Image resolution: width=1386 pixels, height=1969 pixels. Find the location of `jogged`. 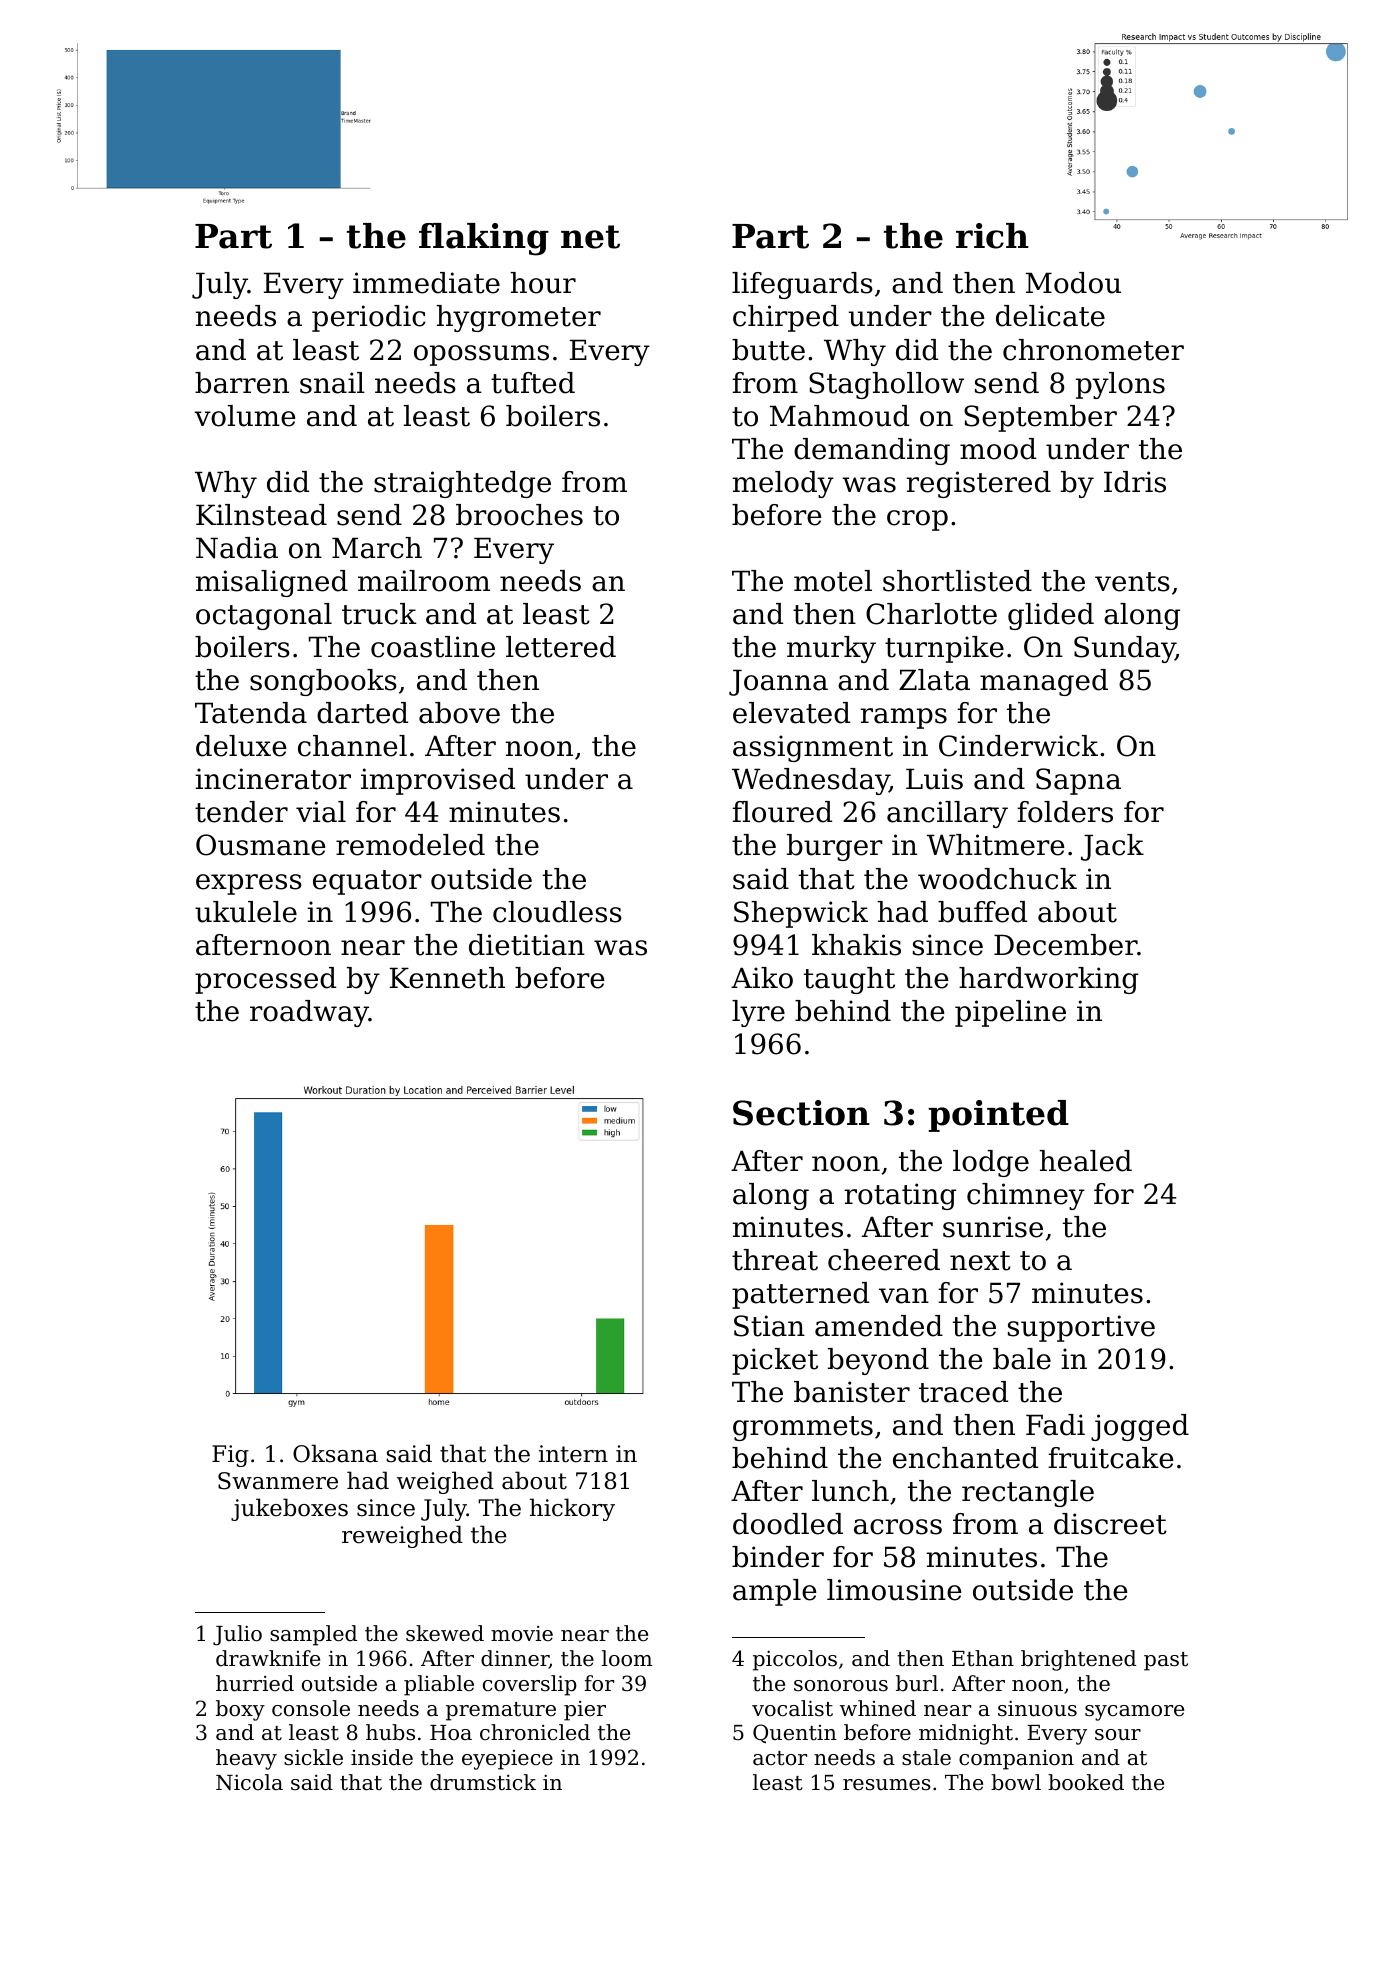

jogged is located at coordinates (1140, 1427).
